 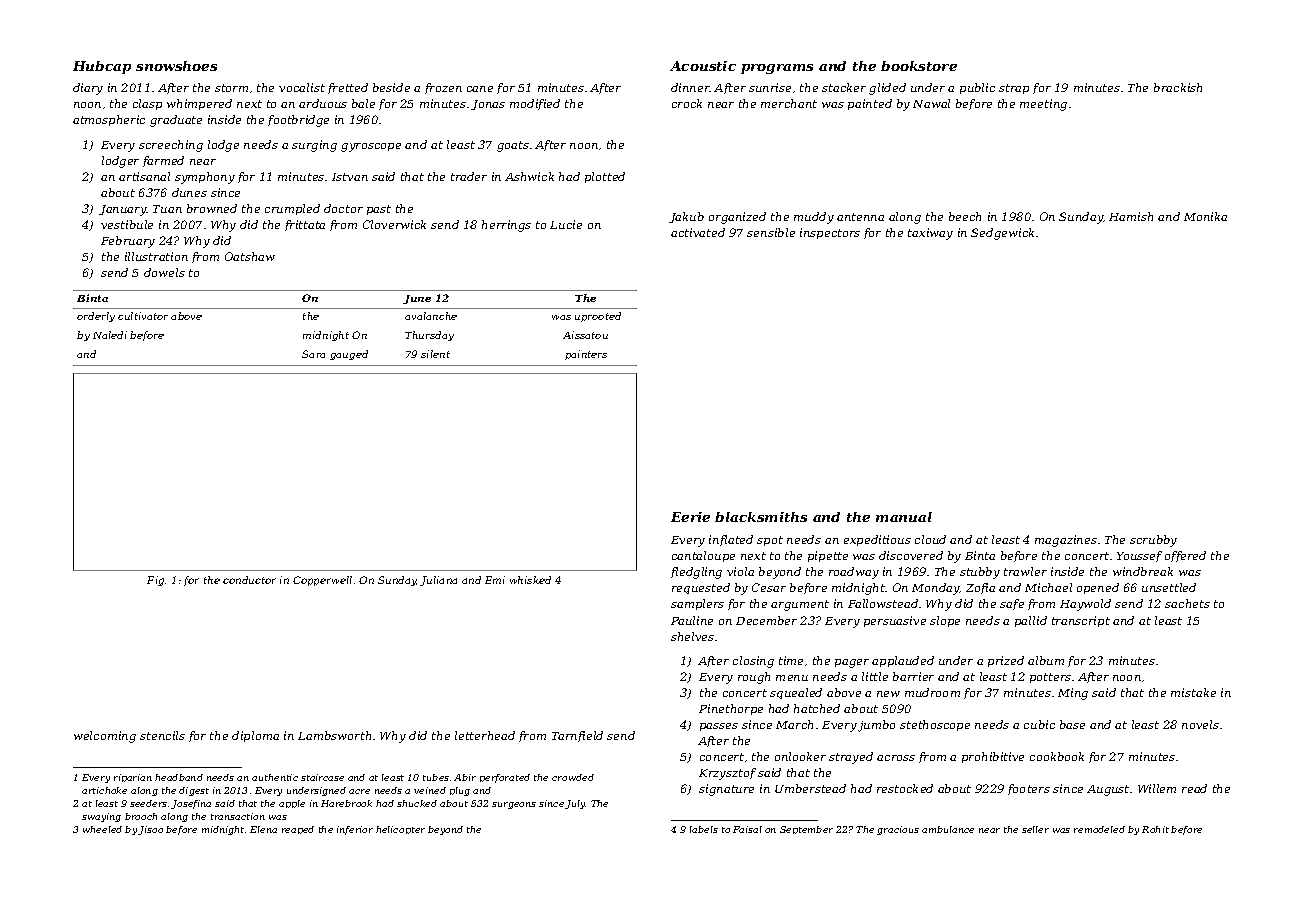 What do you see at coordinates (102, 67) in the document?
I see `Hubcap` at bounding box center [102, 67].
